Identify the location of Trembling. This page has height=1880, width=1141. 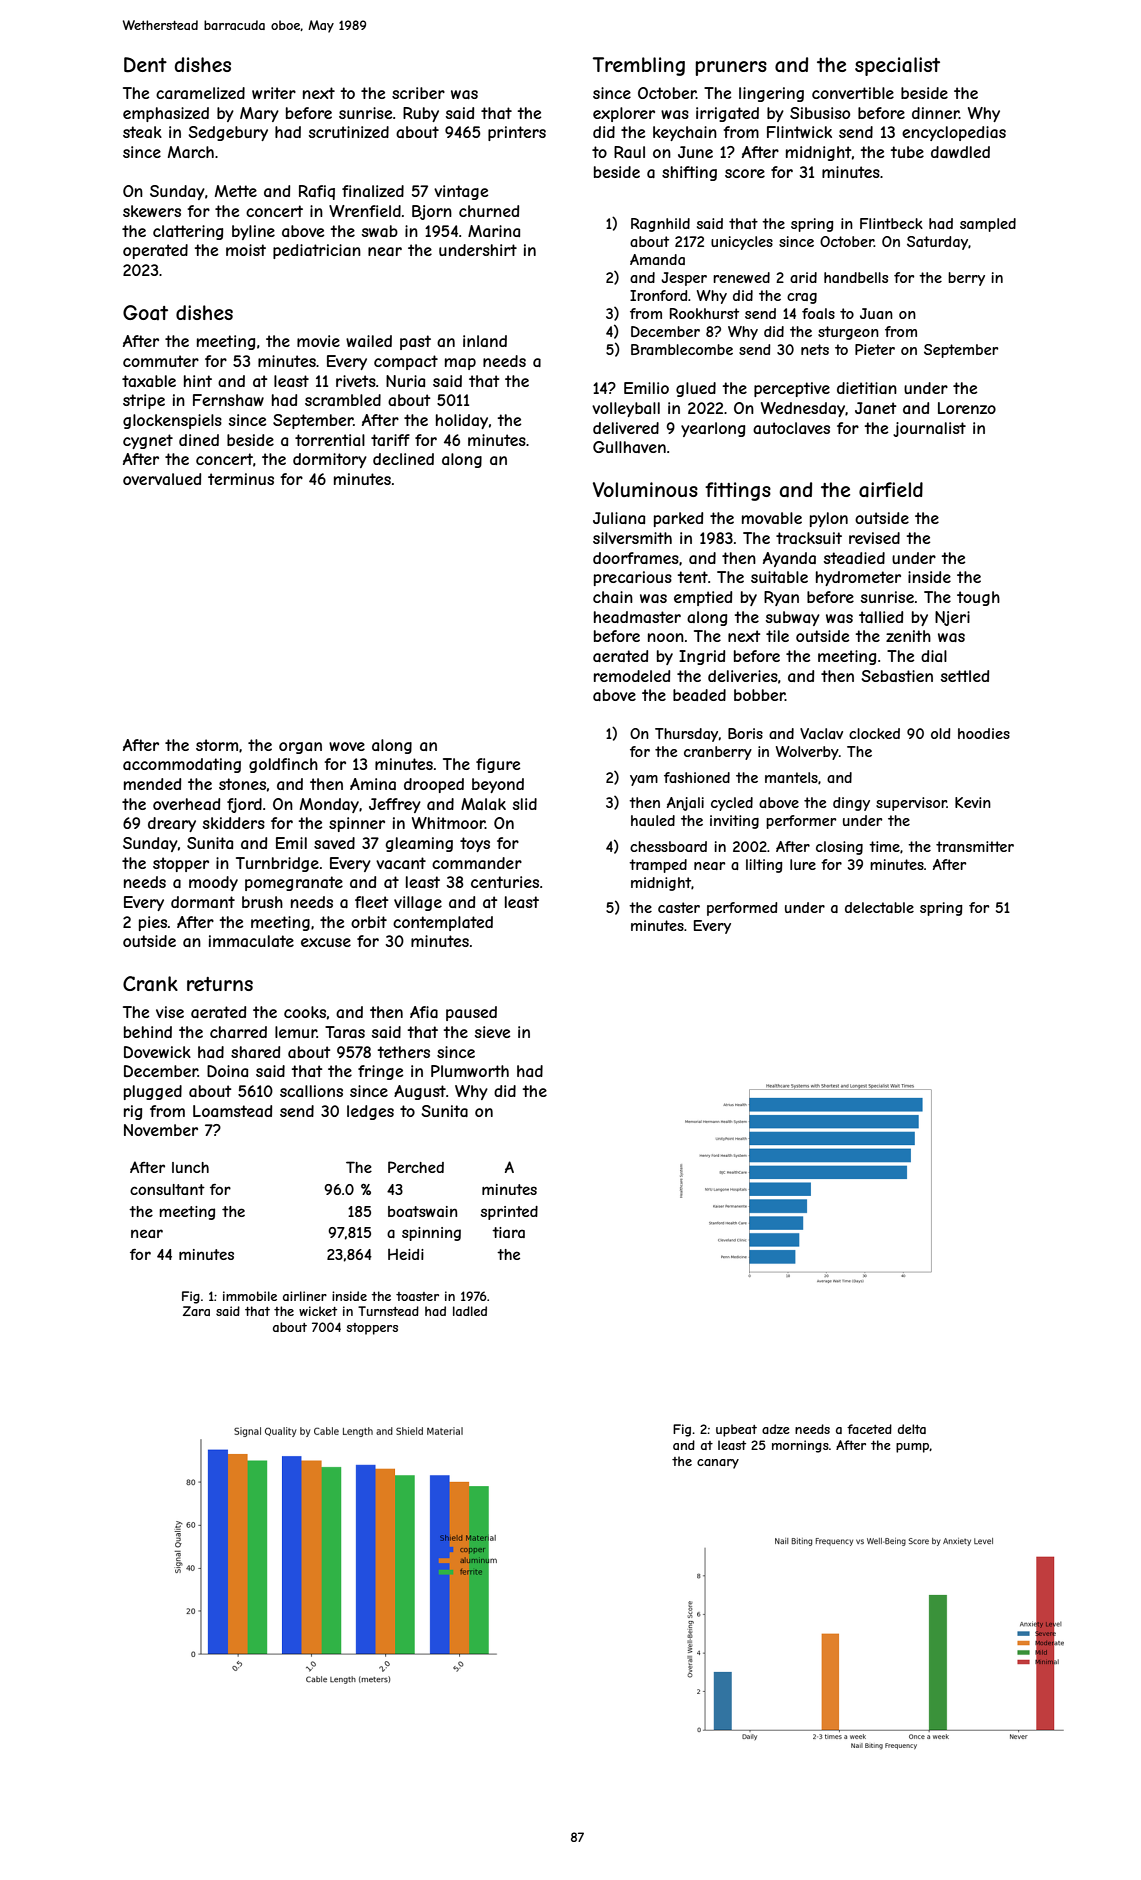
(639, 66).
